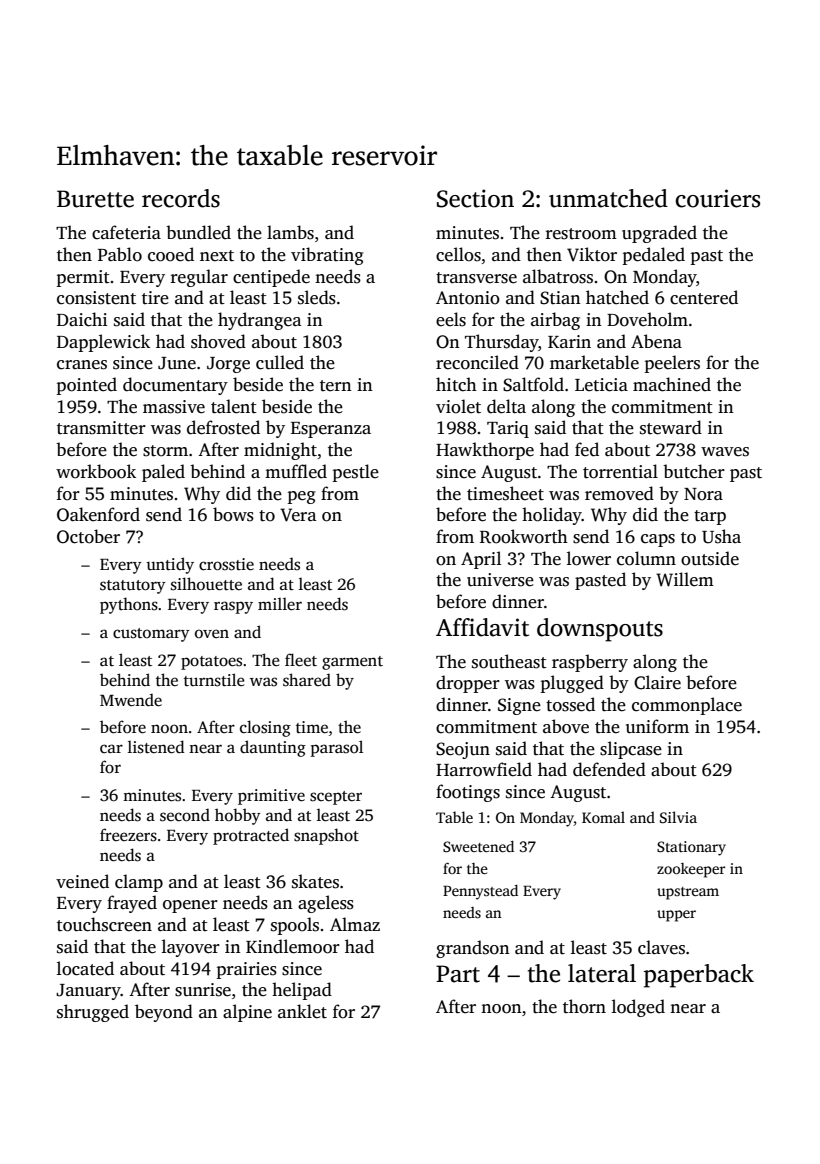 Image resolution: width=820 pixels, height=1164 pixels. Describe the element at coordinates (608, 198) in the document. I see `unmatched` at that location.
